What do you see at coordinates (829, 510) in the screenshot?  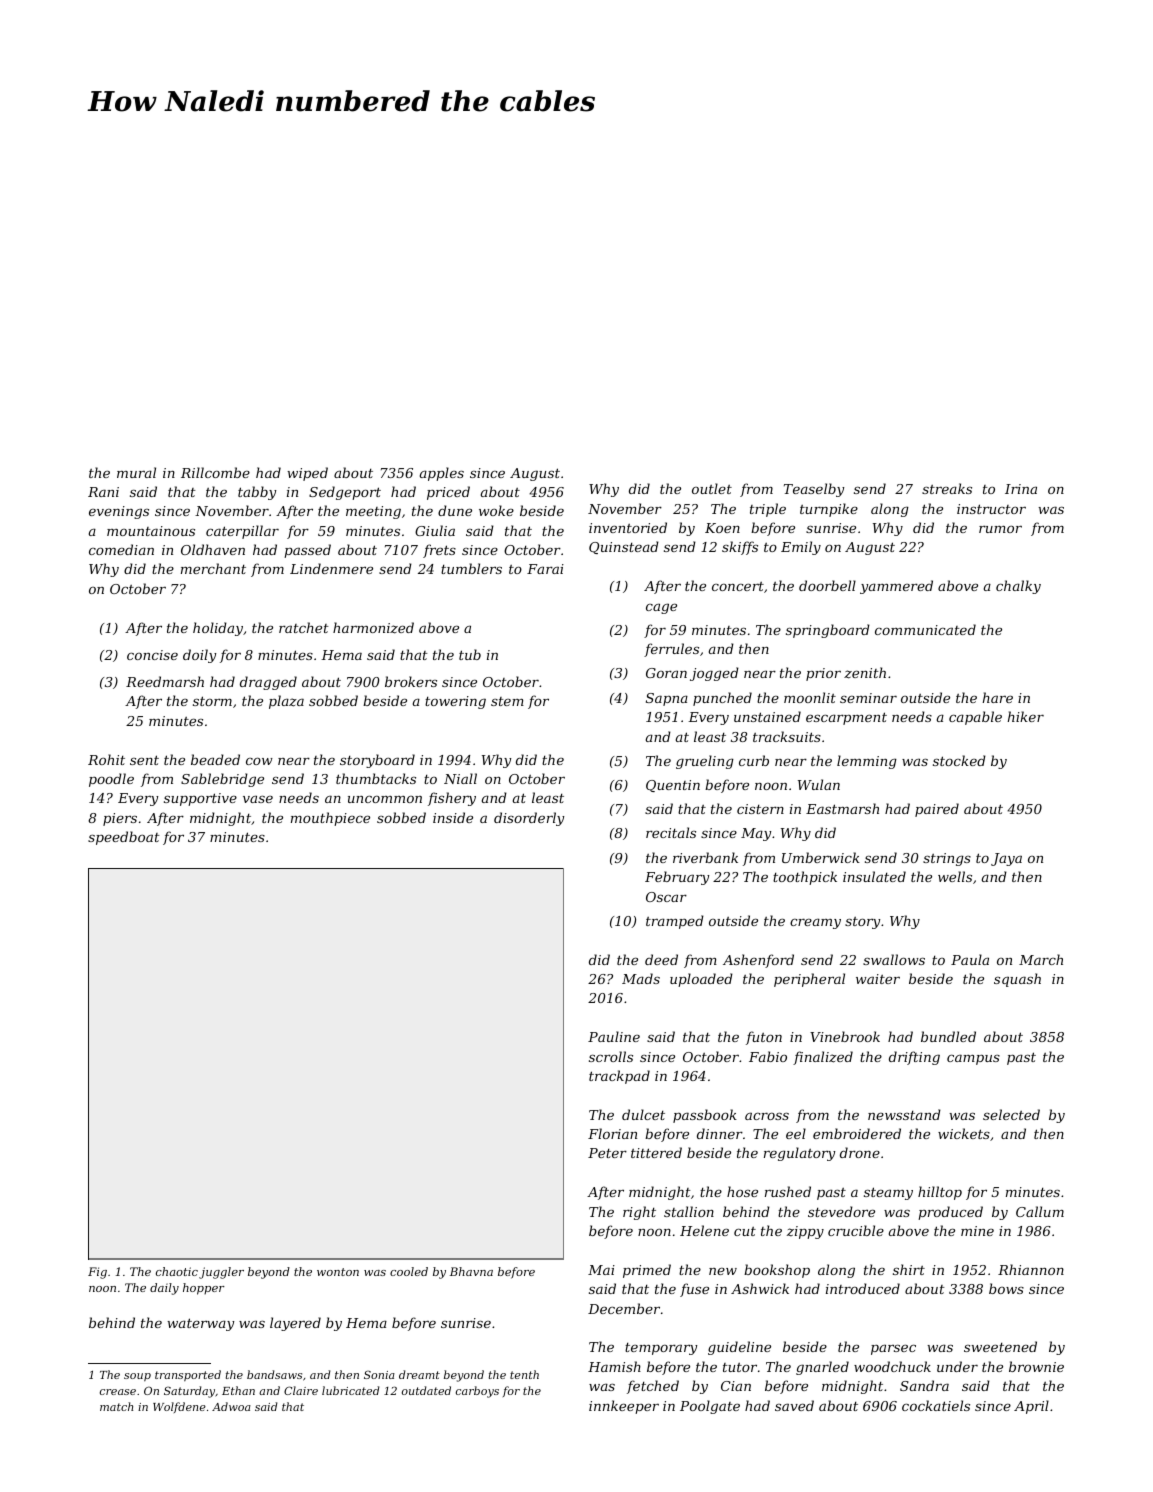 I see `turnpike` at bounding box center [829, 510].
